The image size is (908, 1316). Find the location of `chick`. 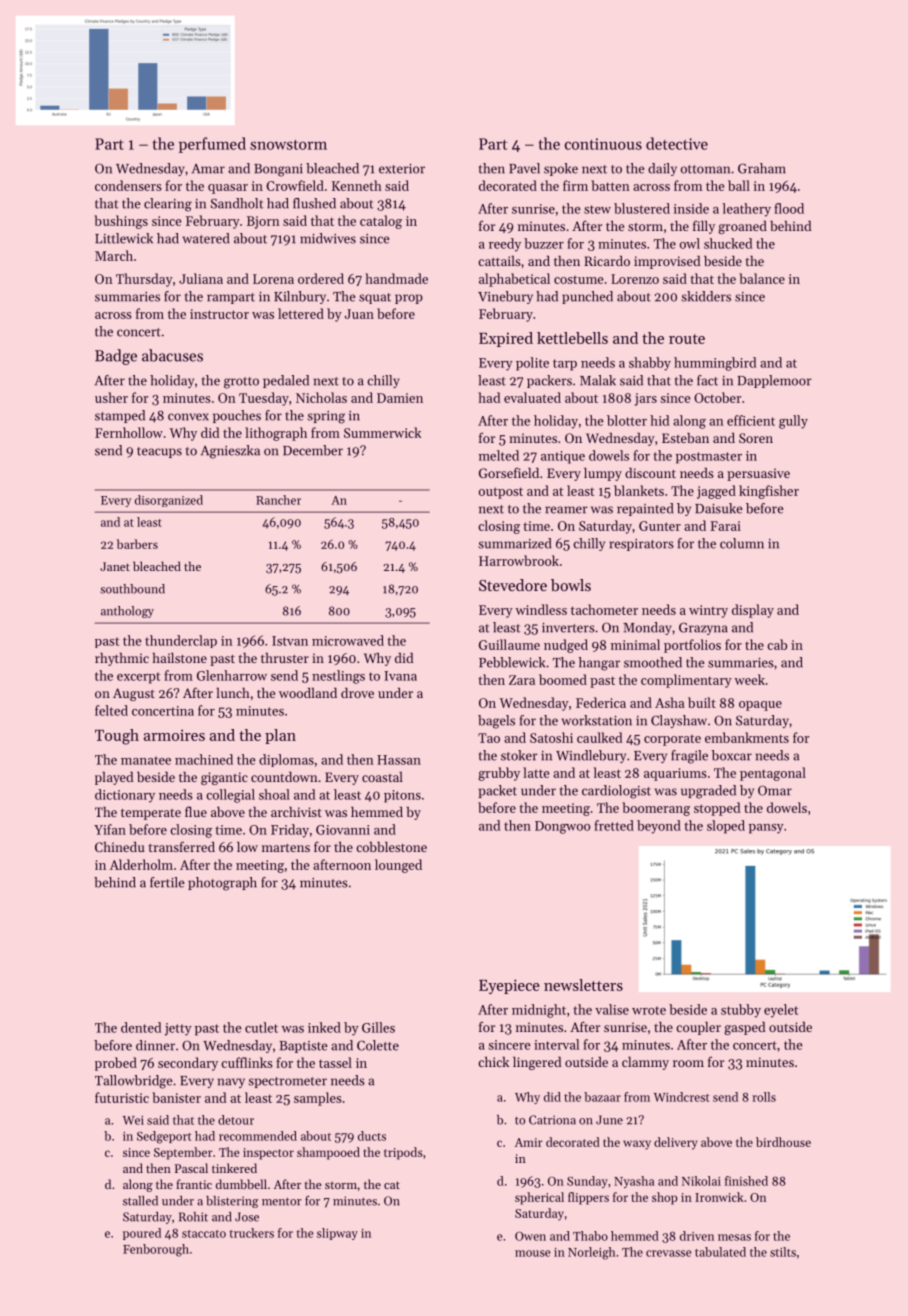

chick is located at coordinates (493, 1062).
